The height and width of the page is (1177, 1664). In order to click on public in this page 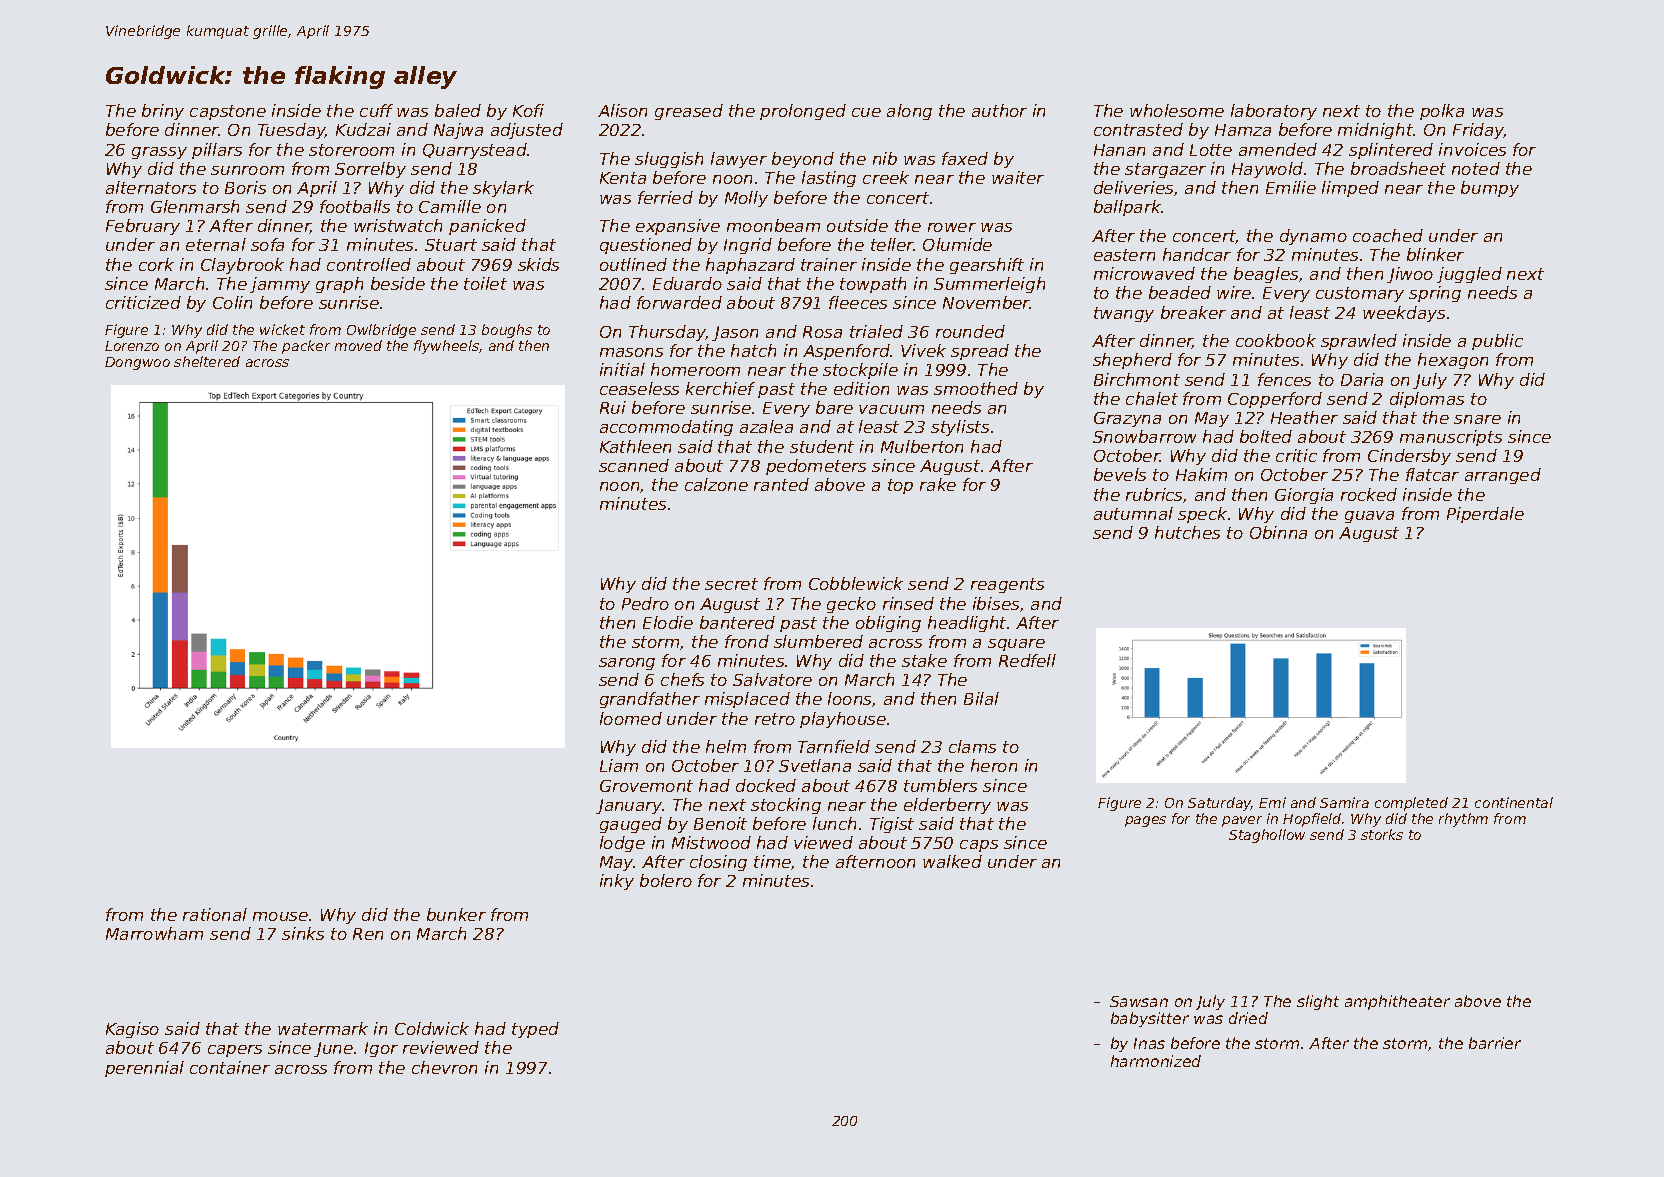, I will do `click(1497, 342)`.
